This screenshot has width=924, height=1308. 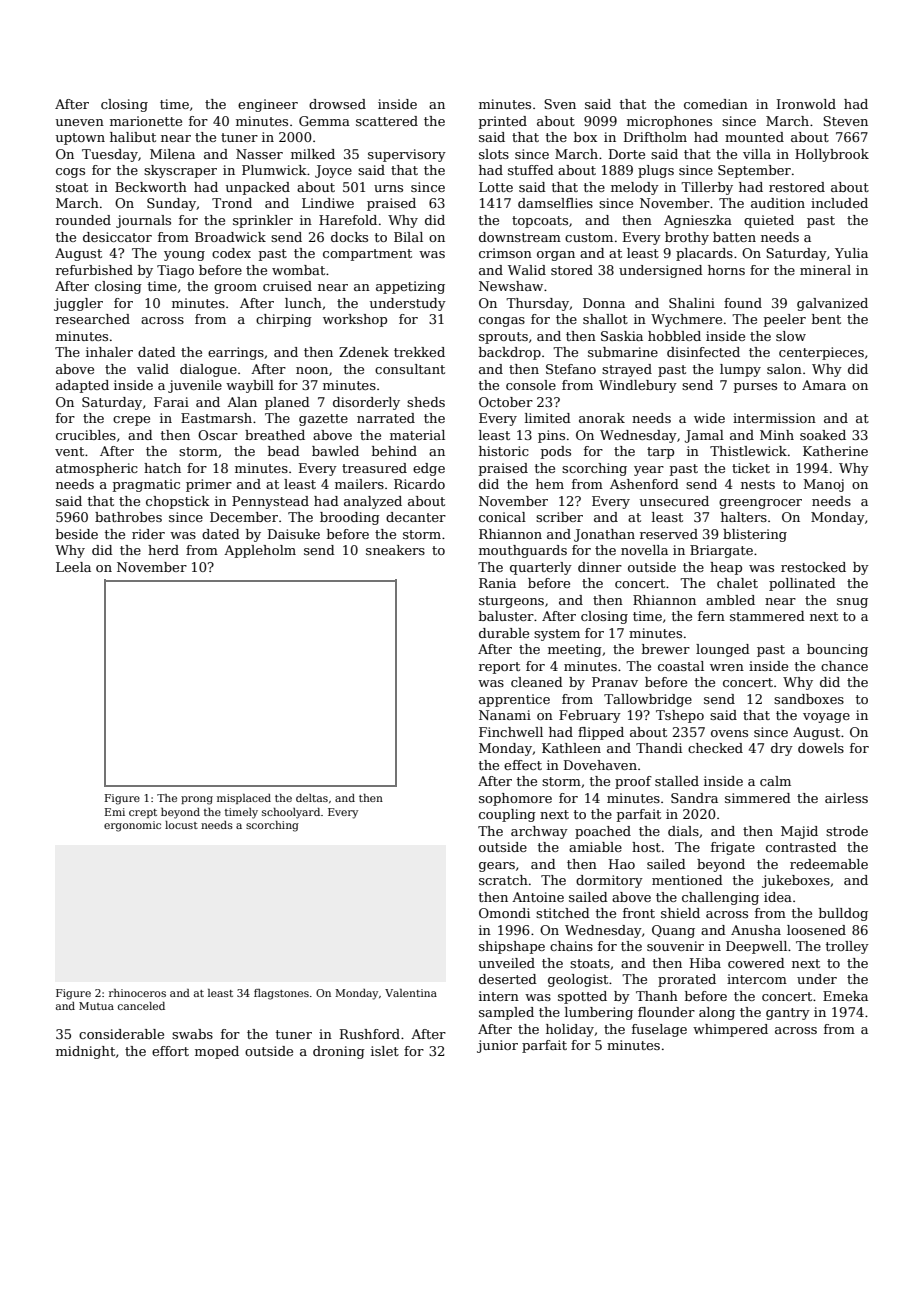 I want to click on juvenile, so click(x=195, y=386).
